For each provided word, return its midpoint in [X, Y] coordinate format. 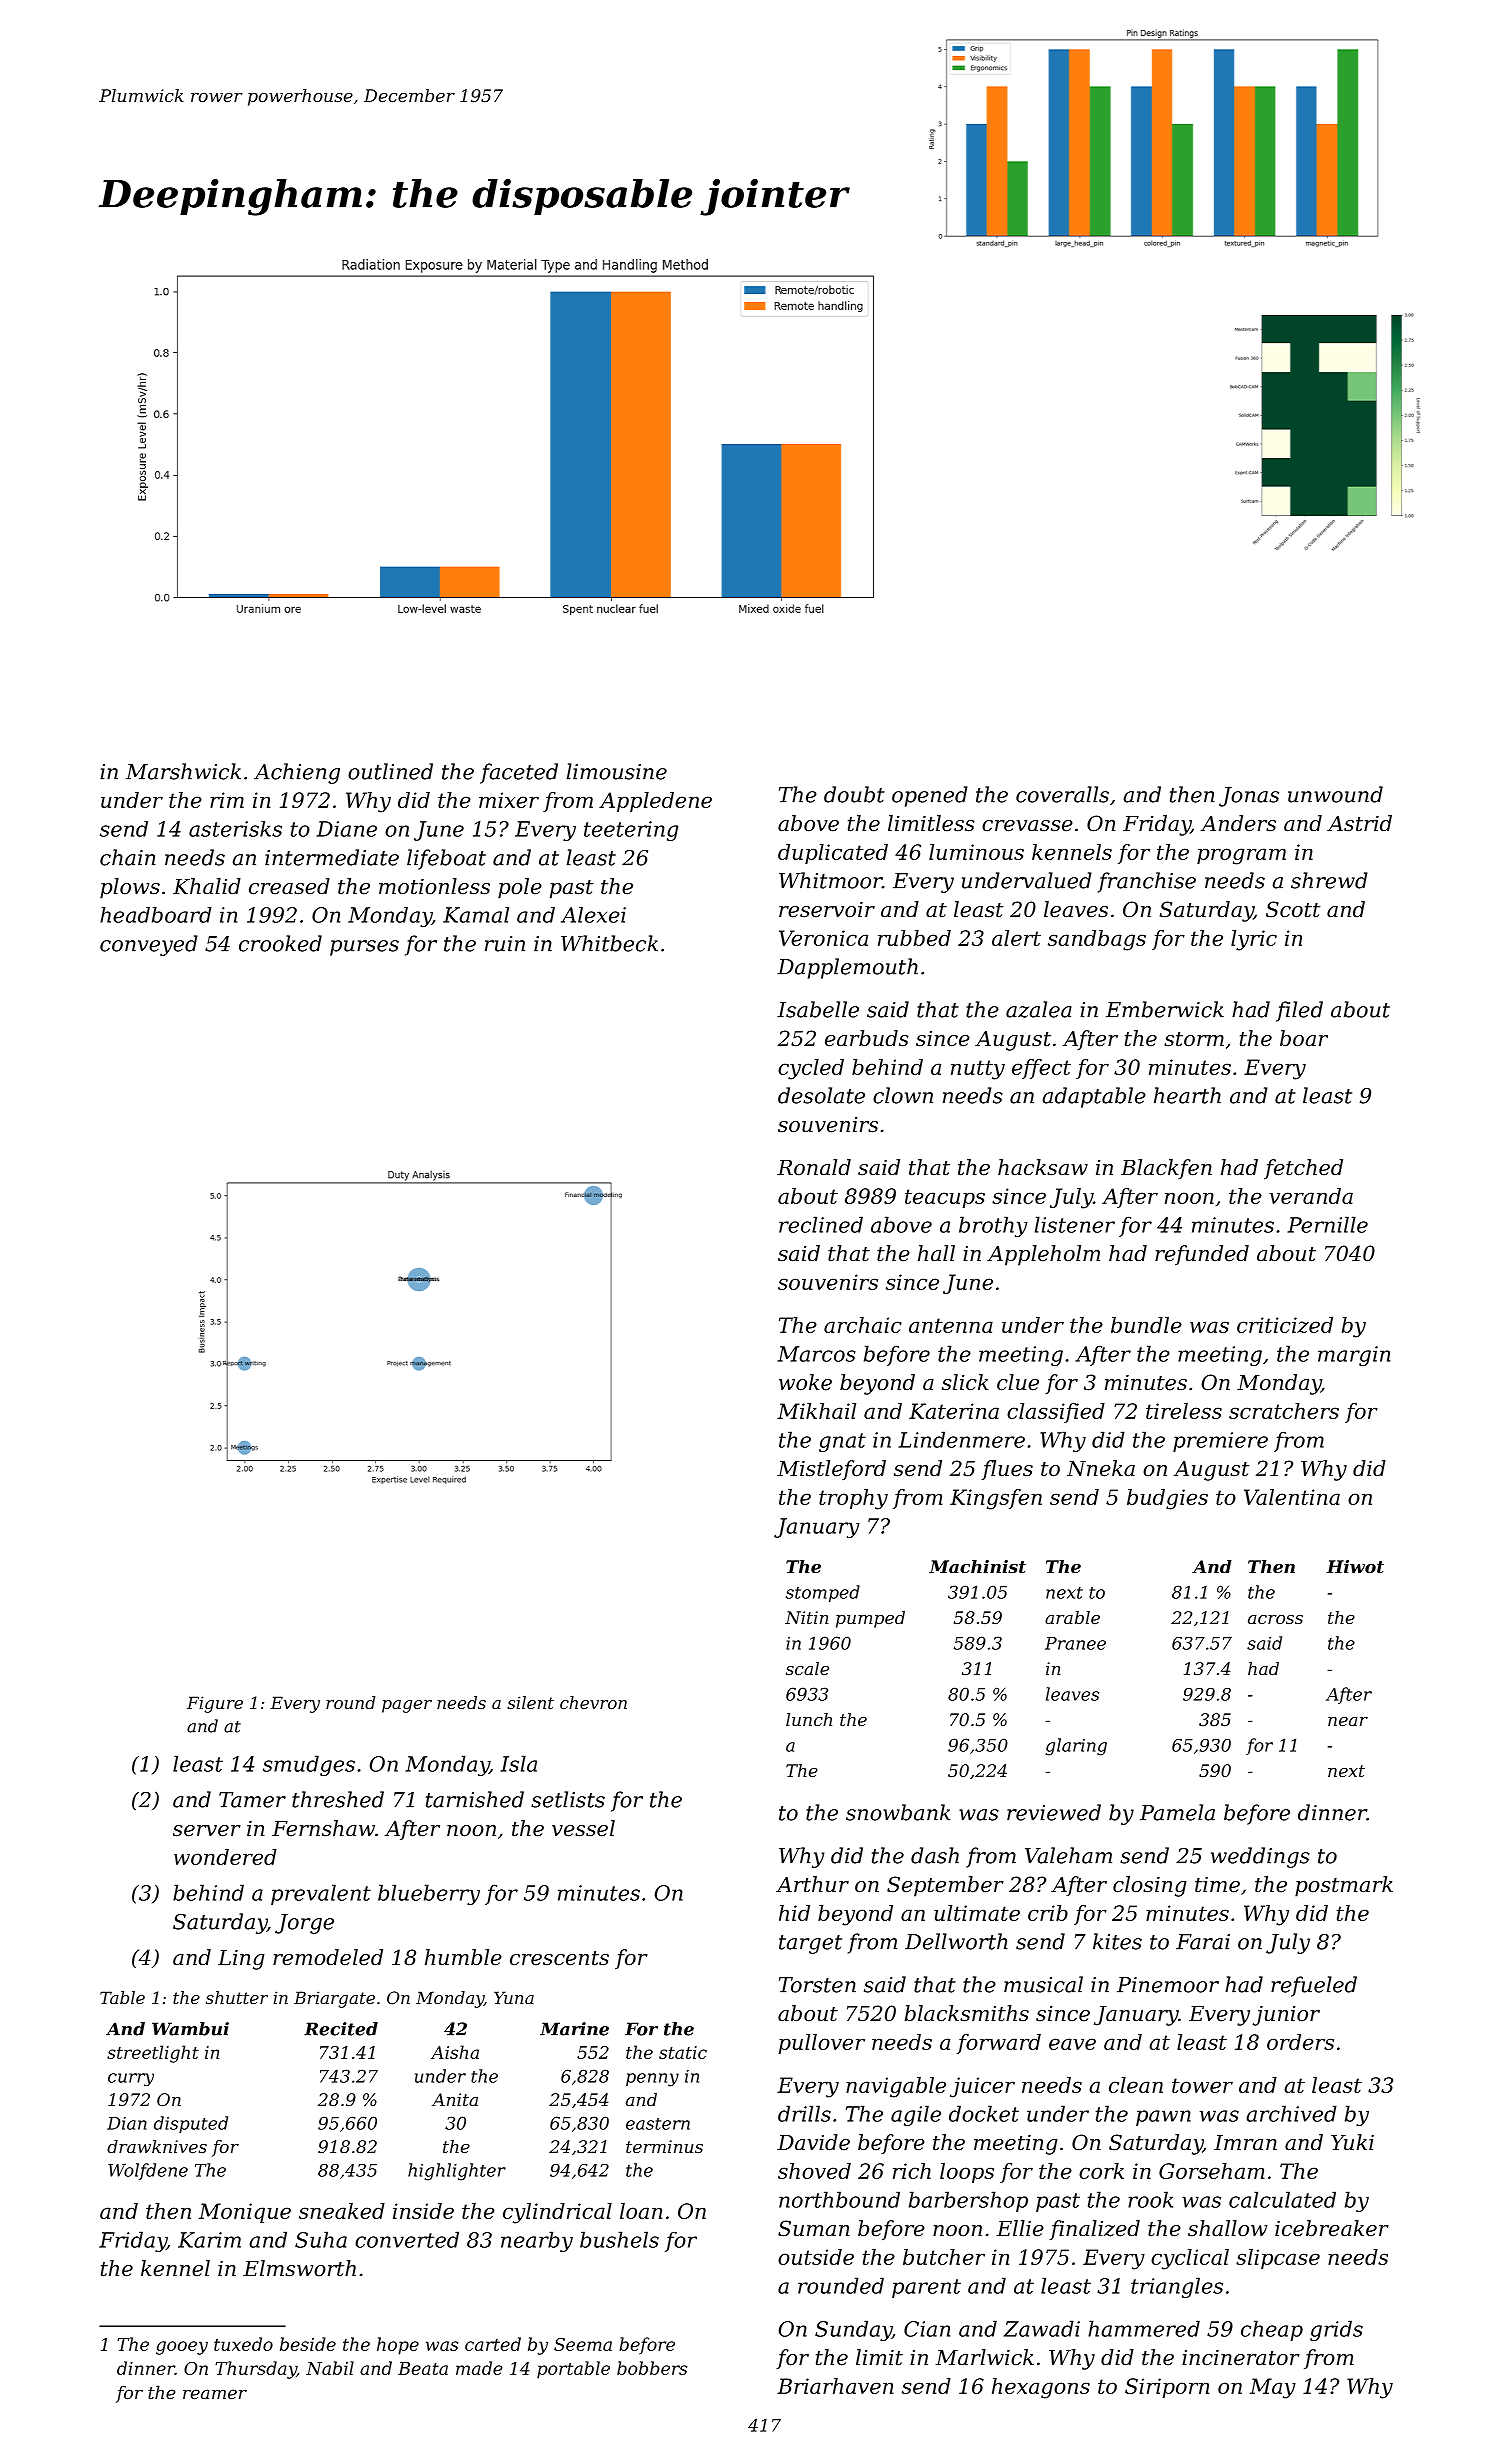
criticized [1285, 1325]
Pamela [1177, 1812]
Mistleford [831, 1470]
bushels [619, 2239]
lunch [809, 1719]
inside [423, 2211]
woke [805, 1382]
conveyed [149, 945]
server [207, 1831]
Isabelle [818, 1009]
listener [1075, 1224]
